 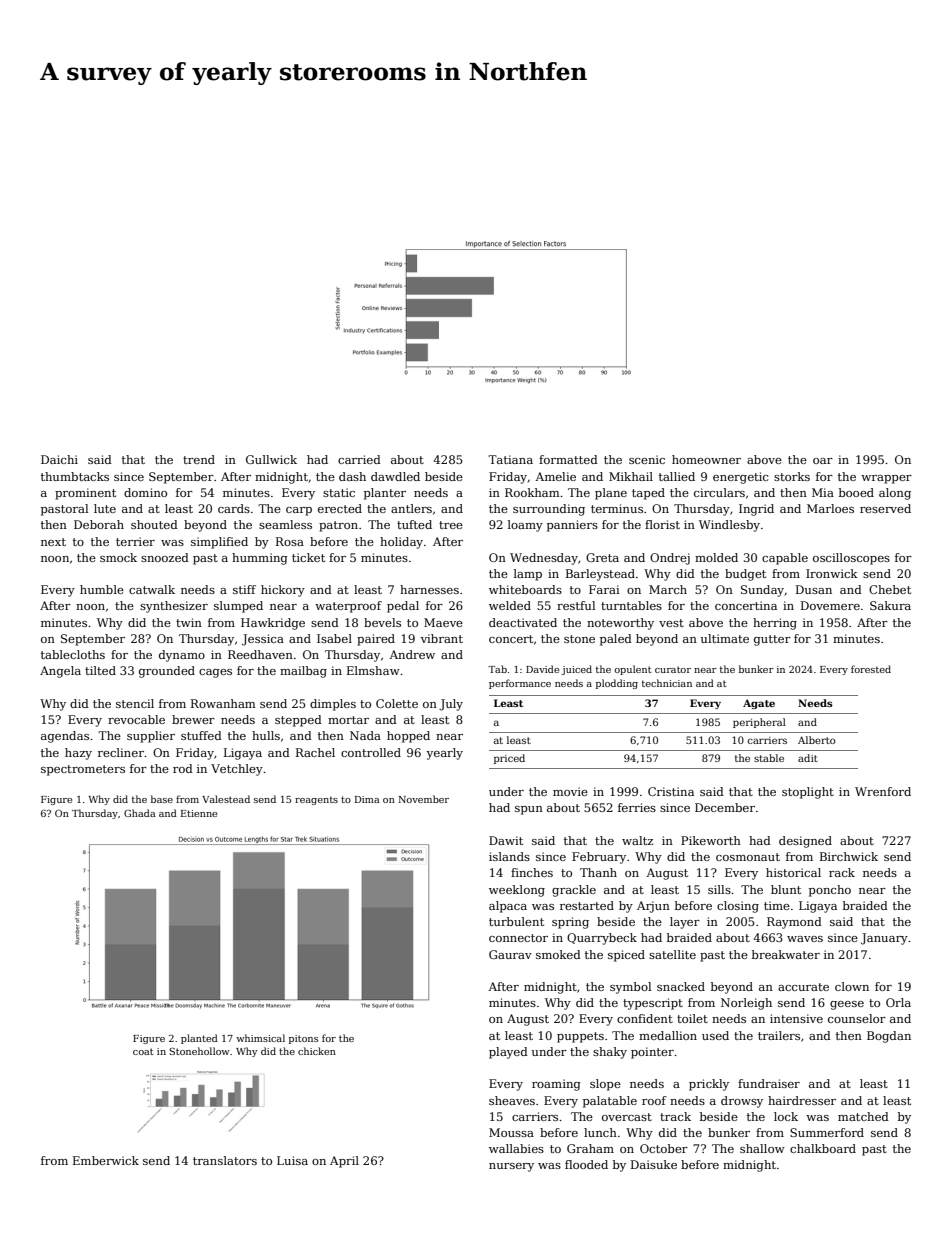 What do you see at coordinates (516, 1148) in the document?
I see `wallabies` at bounding box center [516, 1148].
